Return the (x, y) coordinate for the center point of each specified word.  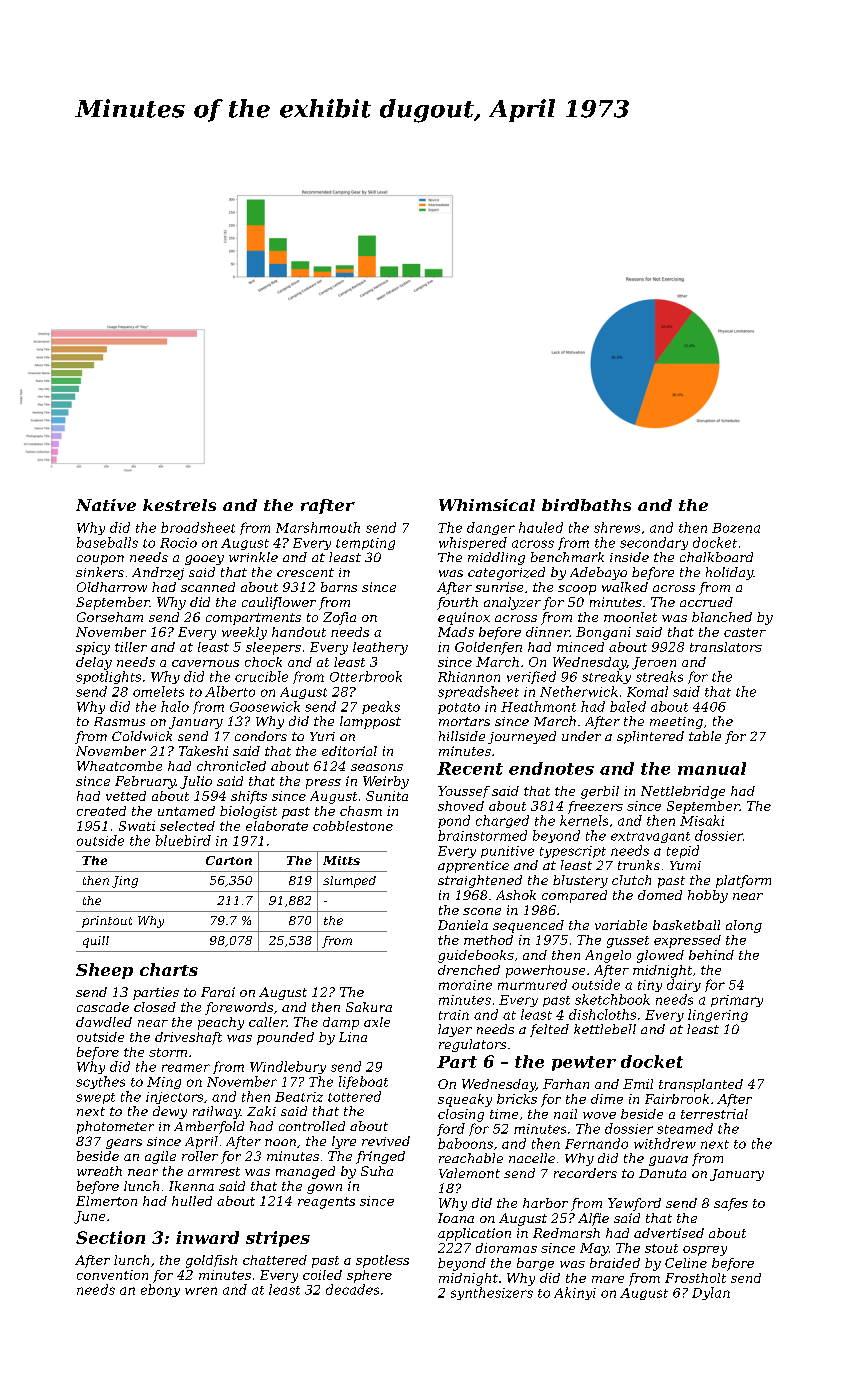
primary (737, 1001)
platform (743, 881)
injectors (174, 1098)
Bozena (736, 528)
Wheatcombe (119, 766)
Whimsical (487, 505)
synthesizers (492, 1293)
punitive (507, 852)
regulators (472, 1045)
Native (106, 505)
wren (201, 1291)
